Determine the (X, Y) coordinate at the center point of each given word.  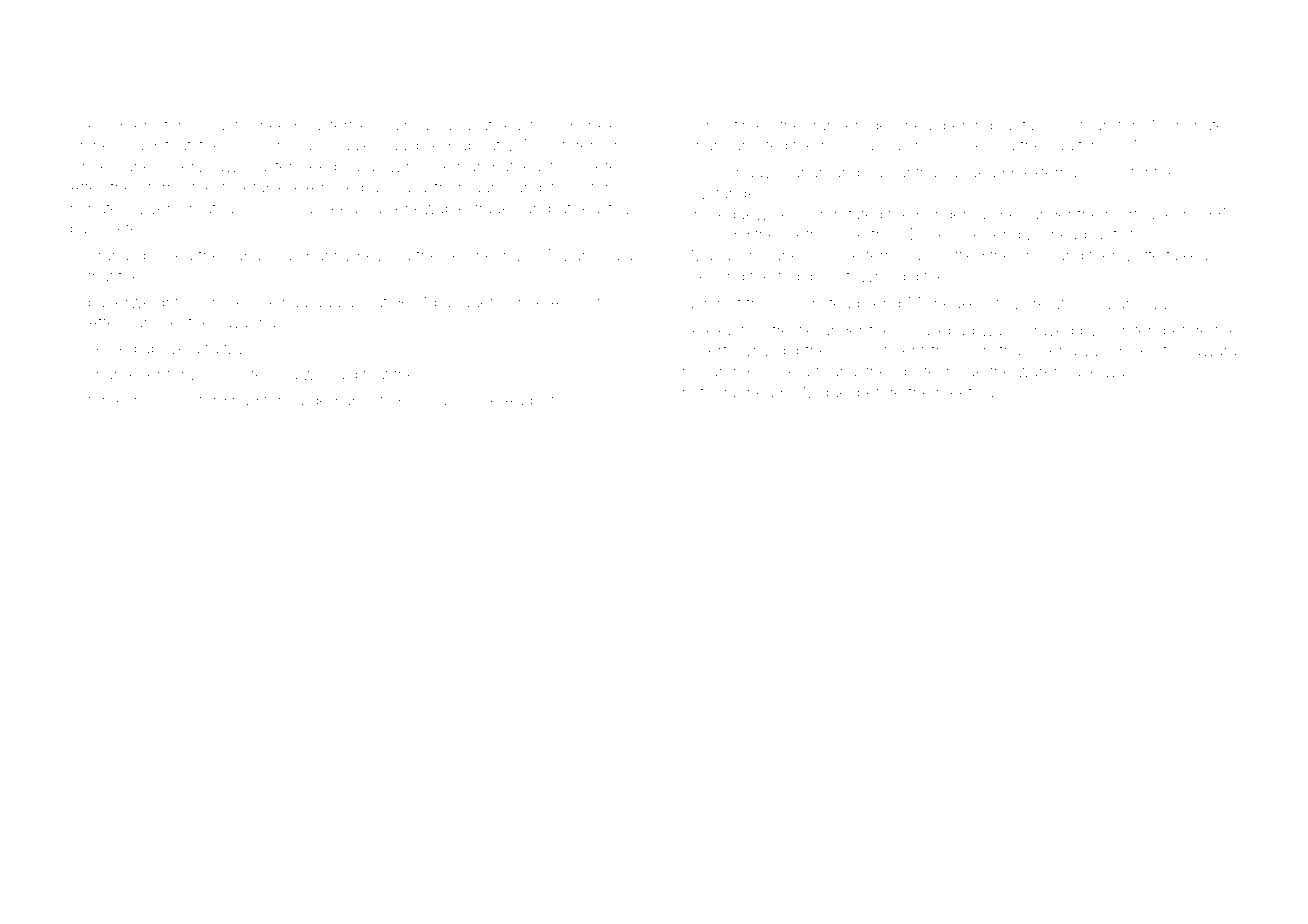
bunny (329, 258)
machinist (707, 303)
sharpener (125, 375)
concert (700, 351)
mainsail (406, 125)
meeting (965, 394)
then (1104, 255)
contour (1080, 125)
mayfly (227, 126)
